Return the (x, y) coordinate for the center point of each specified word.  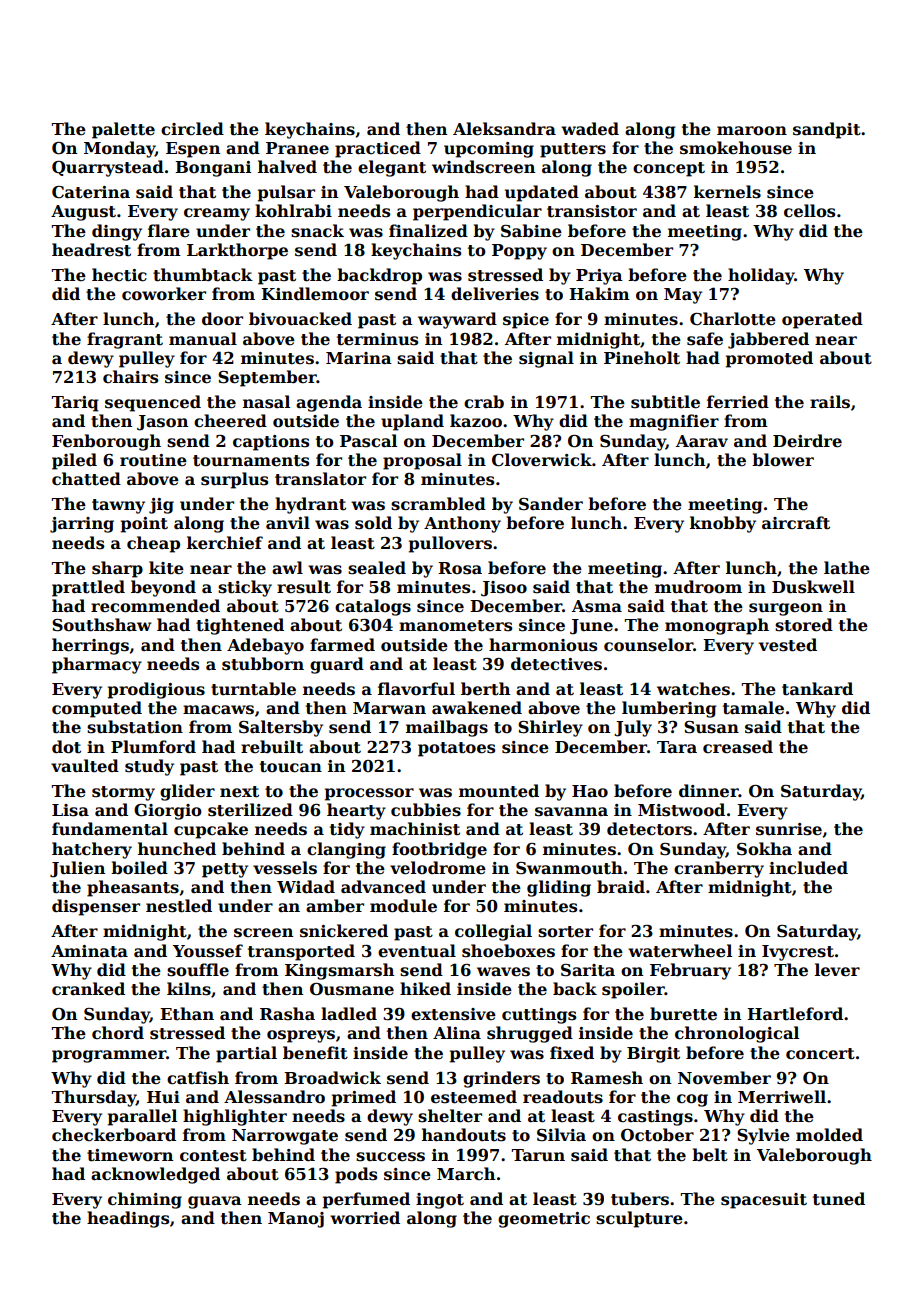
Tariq (75, 404)
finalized (428, 231)
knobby (723, 524)
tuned (839, 1199)
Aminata (89, 951)
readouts (563, 1097)
